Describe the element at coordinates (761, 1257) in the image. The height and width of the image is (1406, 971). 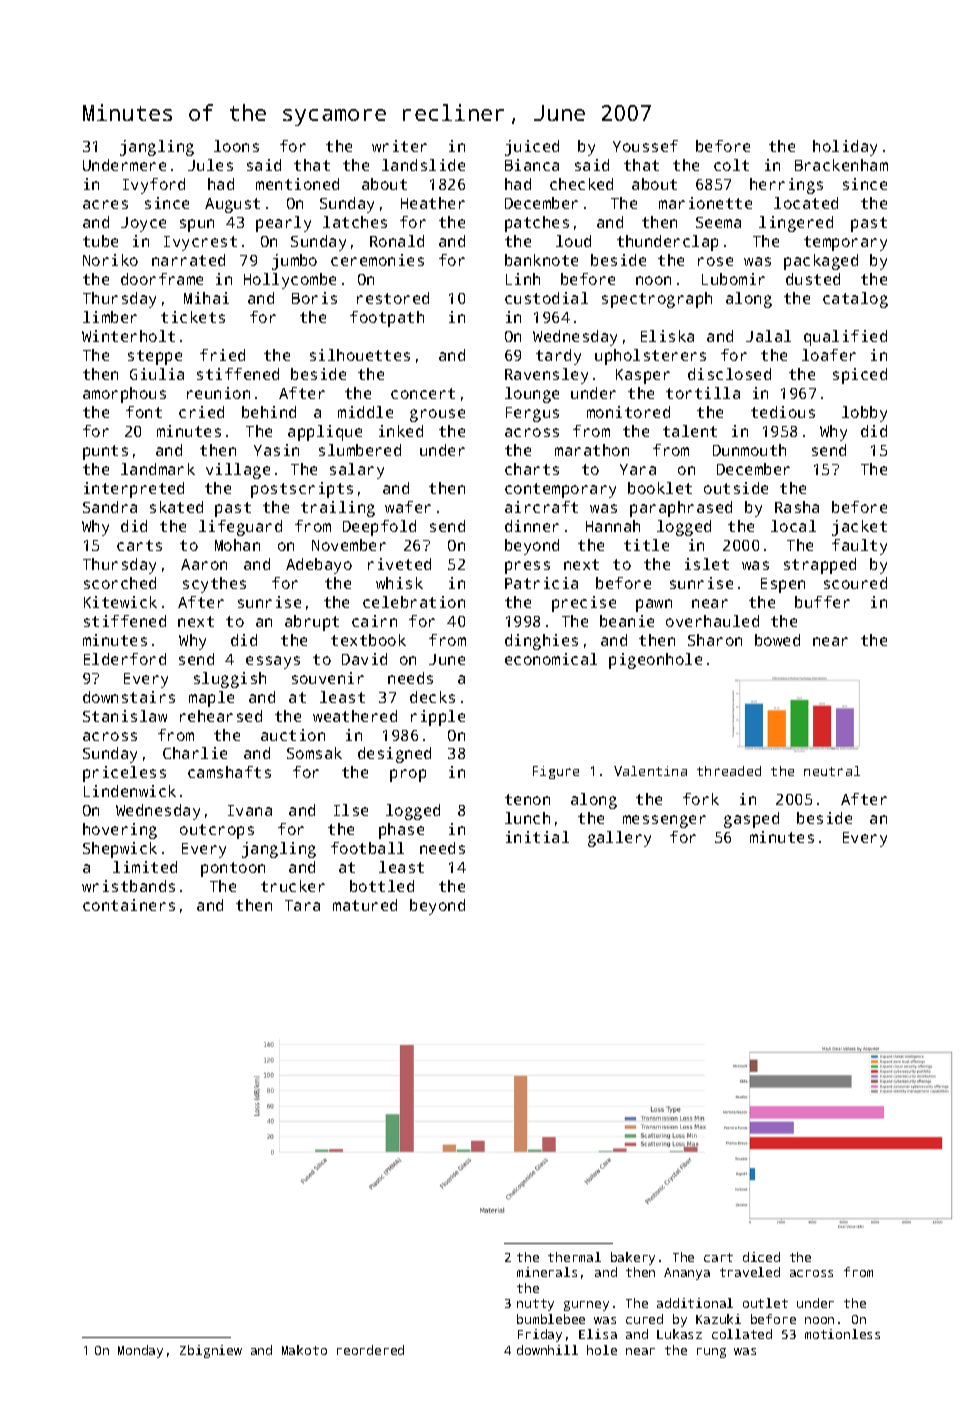
I see `diced` at that location.
